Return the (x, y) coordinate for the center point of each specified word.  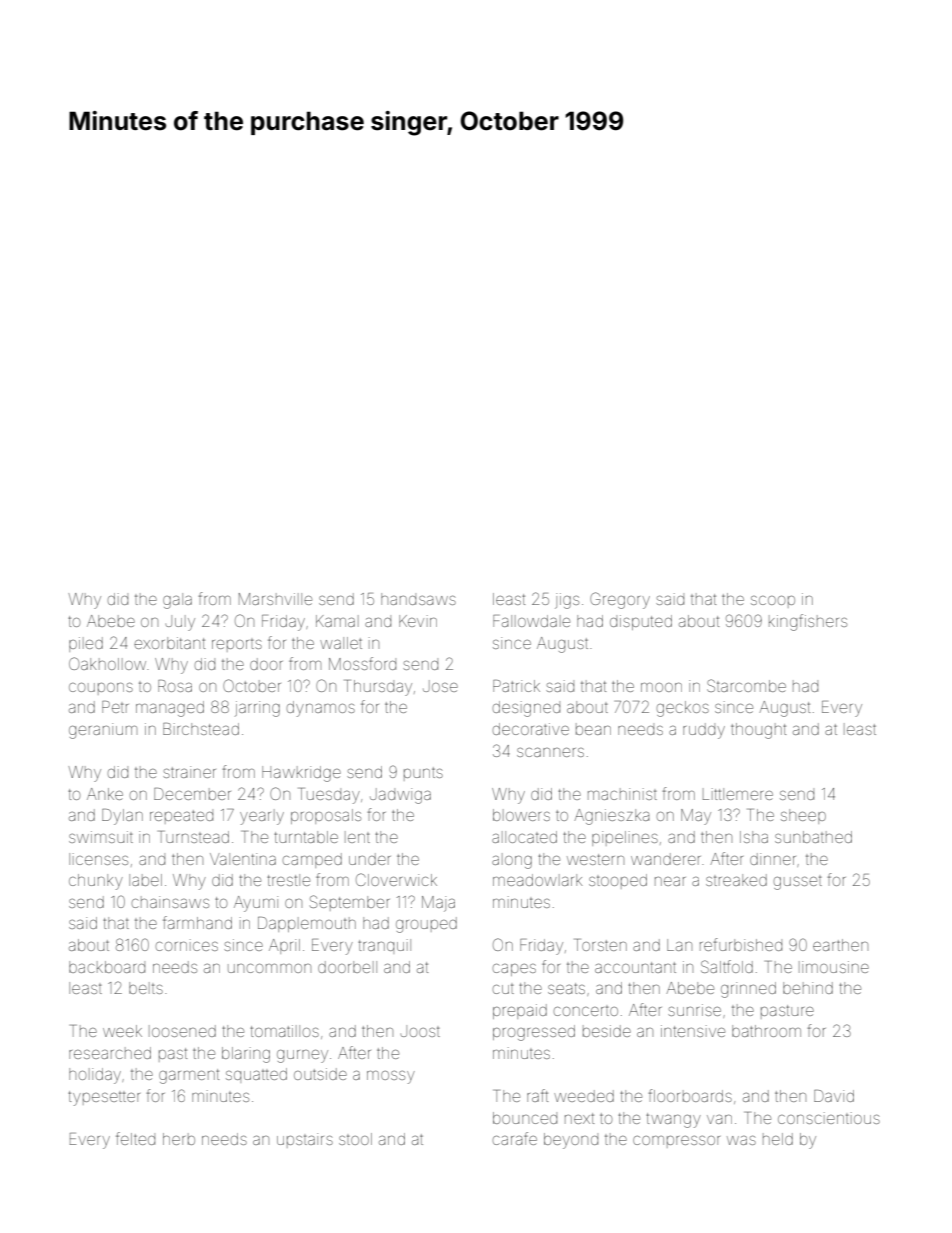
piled (86, 644)
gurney (302, 1056)
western (595, 859)
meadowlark (537, 880)
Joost (420, 1031)
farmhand (197, 922)
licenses (98, 859)
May (696, 817)
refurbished (741, 944)
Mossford (362, 663)
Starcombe (746, 685)
